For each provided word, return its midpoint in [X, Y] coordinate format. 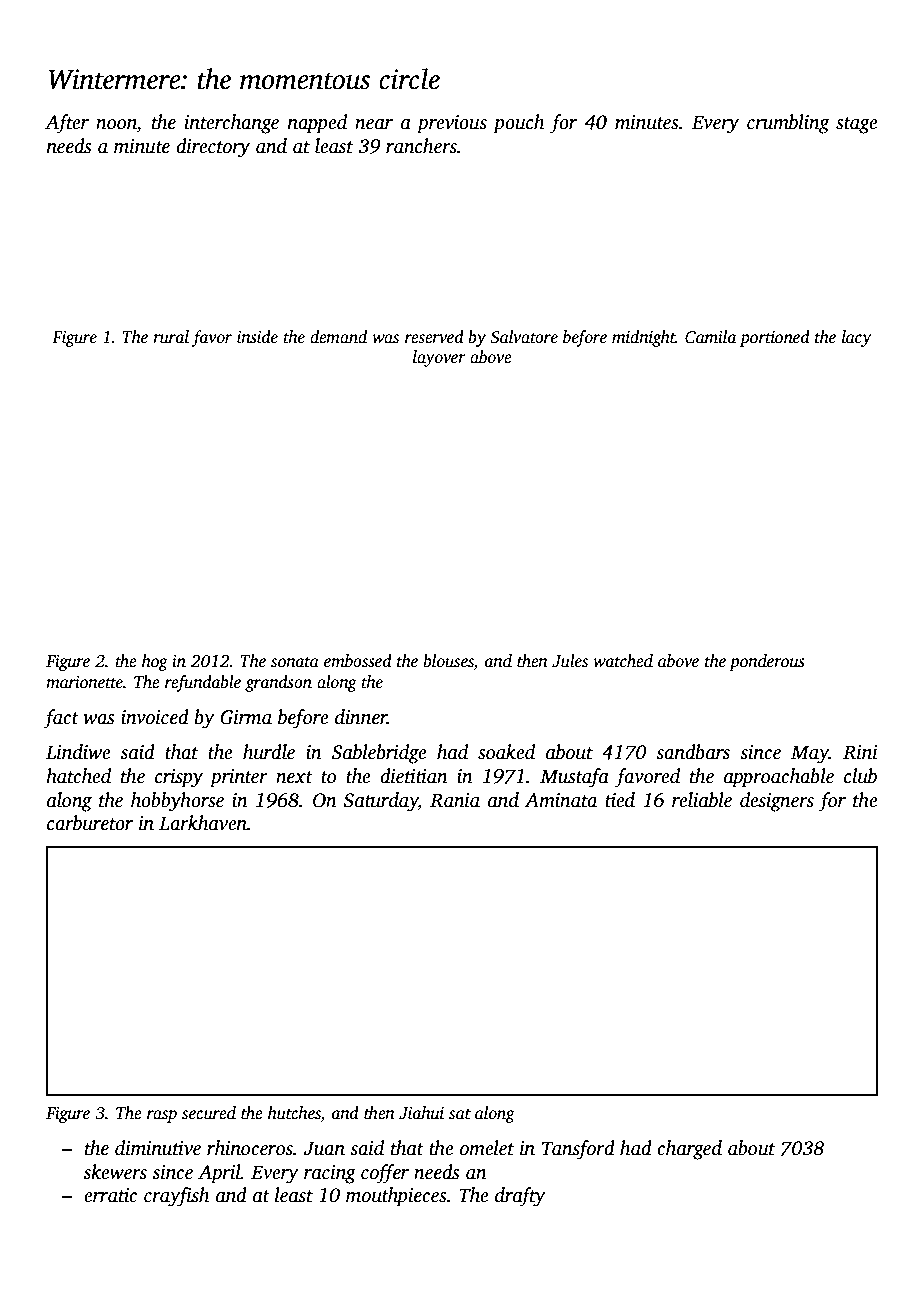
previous [452, 124]
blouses [448, 662]
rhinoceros [250, 1148]
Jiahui [421, 1113]
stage [857, 125]
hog [155, 662]
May [810, 754]
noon [116, 124]
